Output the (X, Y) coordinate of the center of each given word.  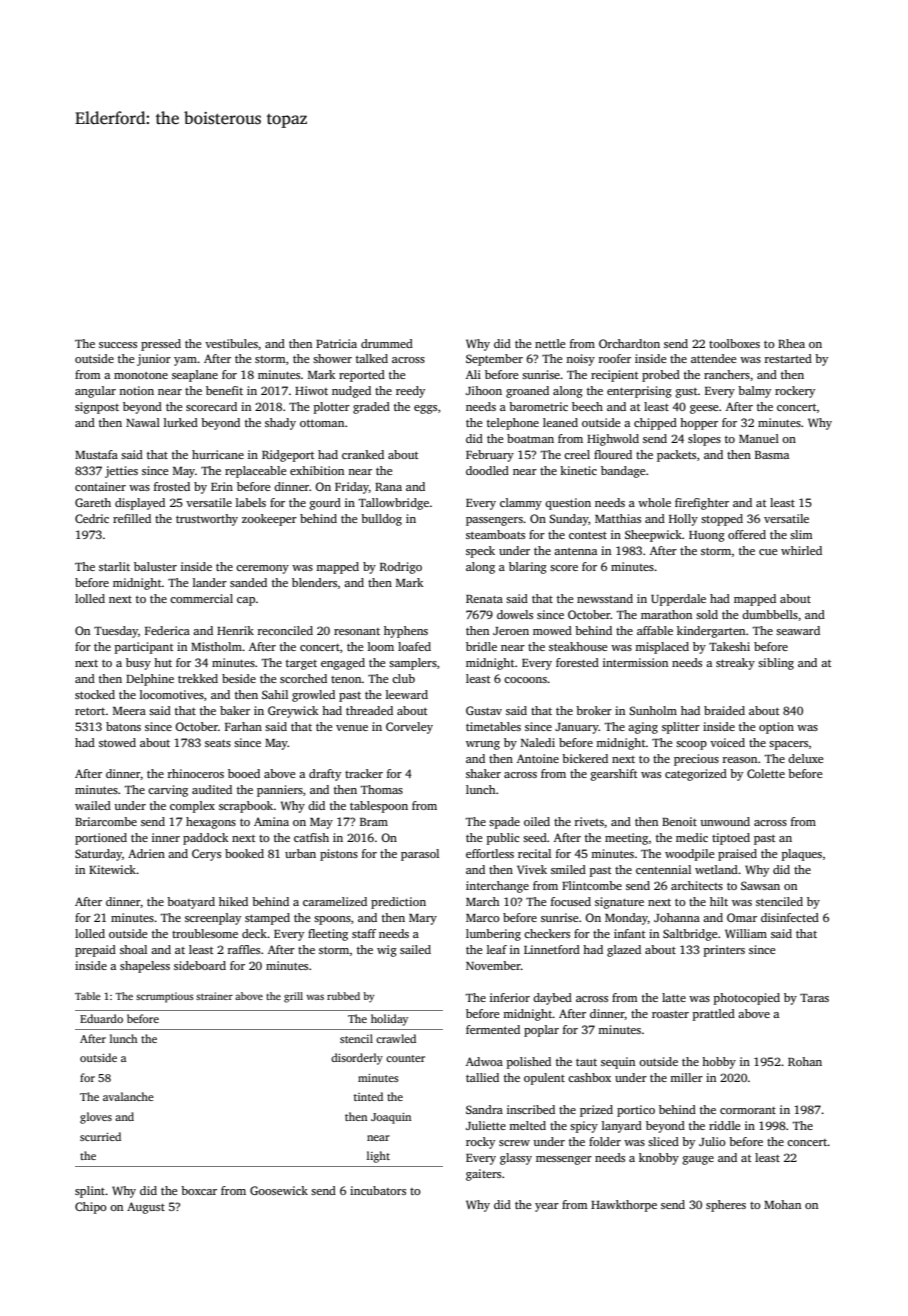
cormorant (748, 1110)
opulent (544, 1079)
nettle (550, 343)
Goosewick (279, 1190)
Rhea (791, 343)
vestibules (231, 343)
